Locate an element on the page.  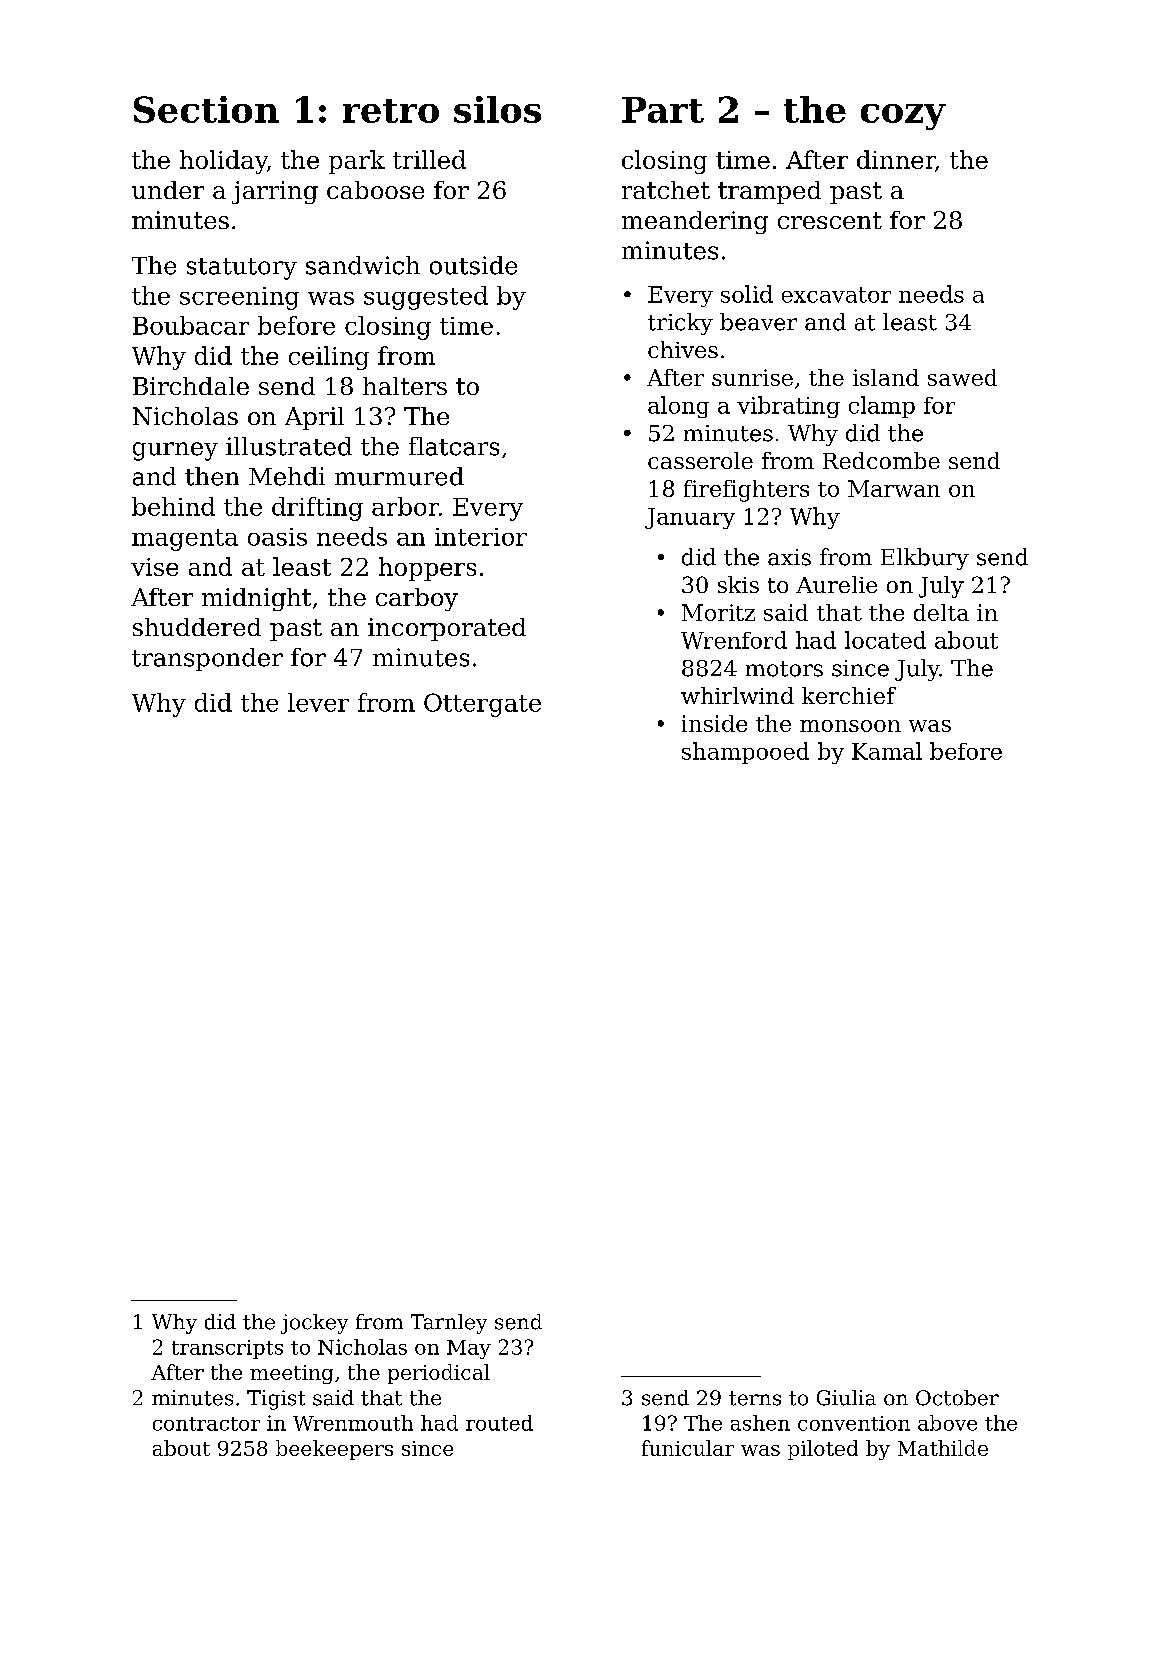
meandering is located at coordinates (695, 222).
